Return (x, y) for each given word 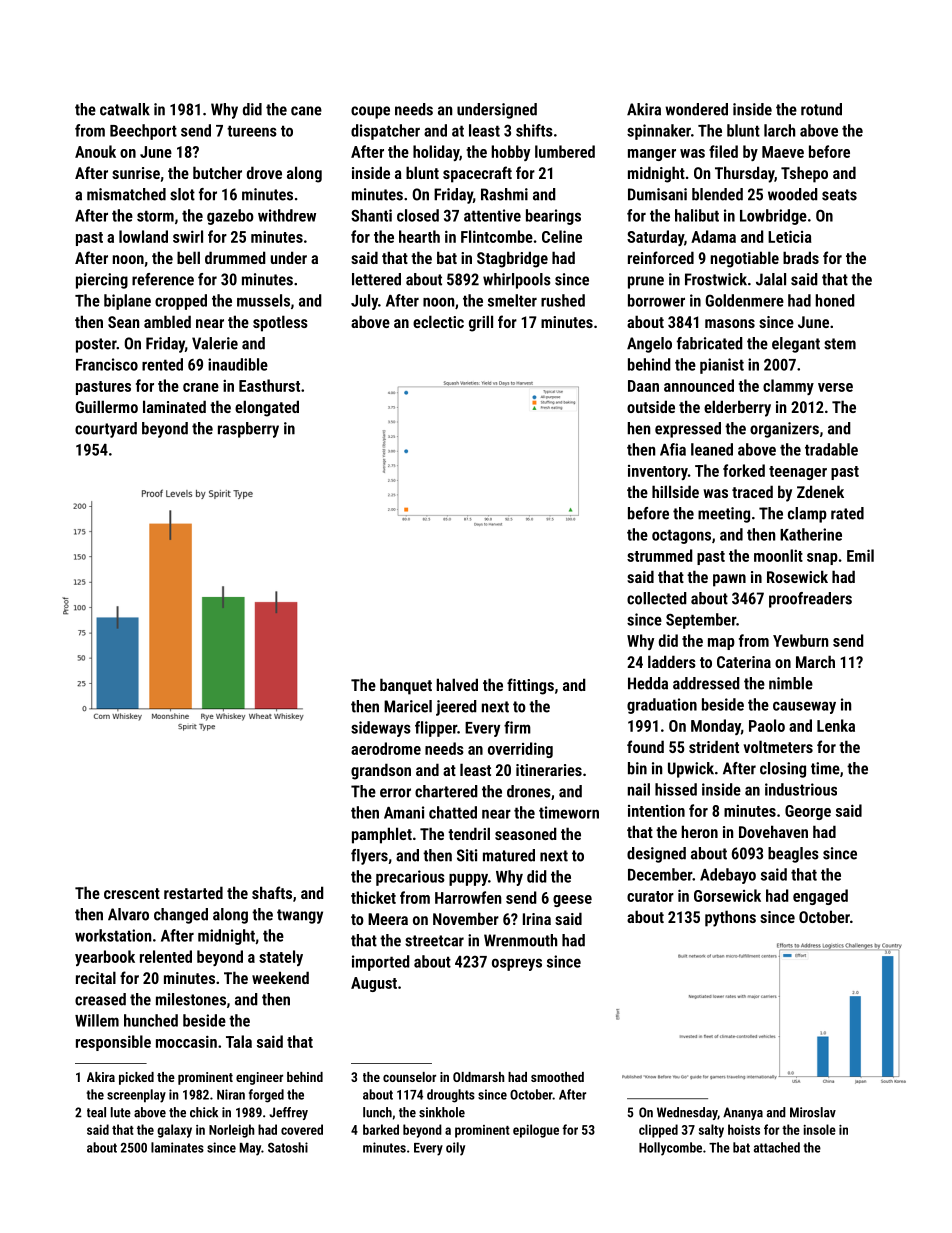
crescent (132, 893)
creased (100, 999)
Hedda (648, 683)
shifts (534, 130)
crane (201, 387)
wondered (696, 109)
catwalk (125, 109)
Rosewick (797, 576)
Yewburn (800, 640)
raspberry (248, 430)
